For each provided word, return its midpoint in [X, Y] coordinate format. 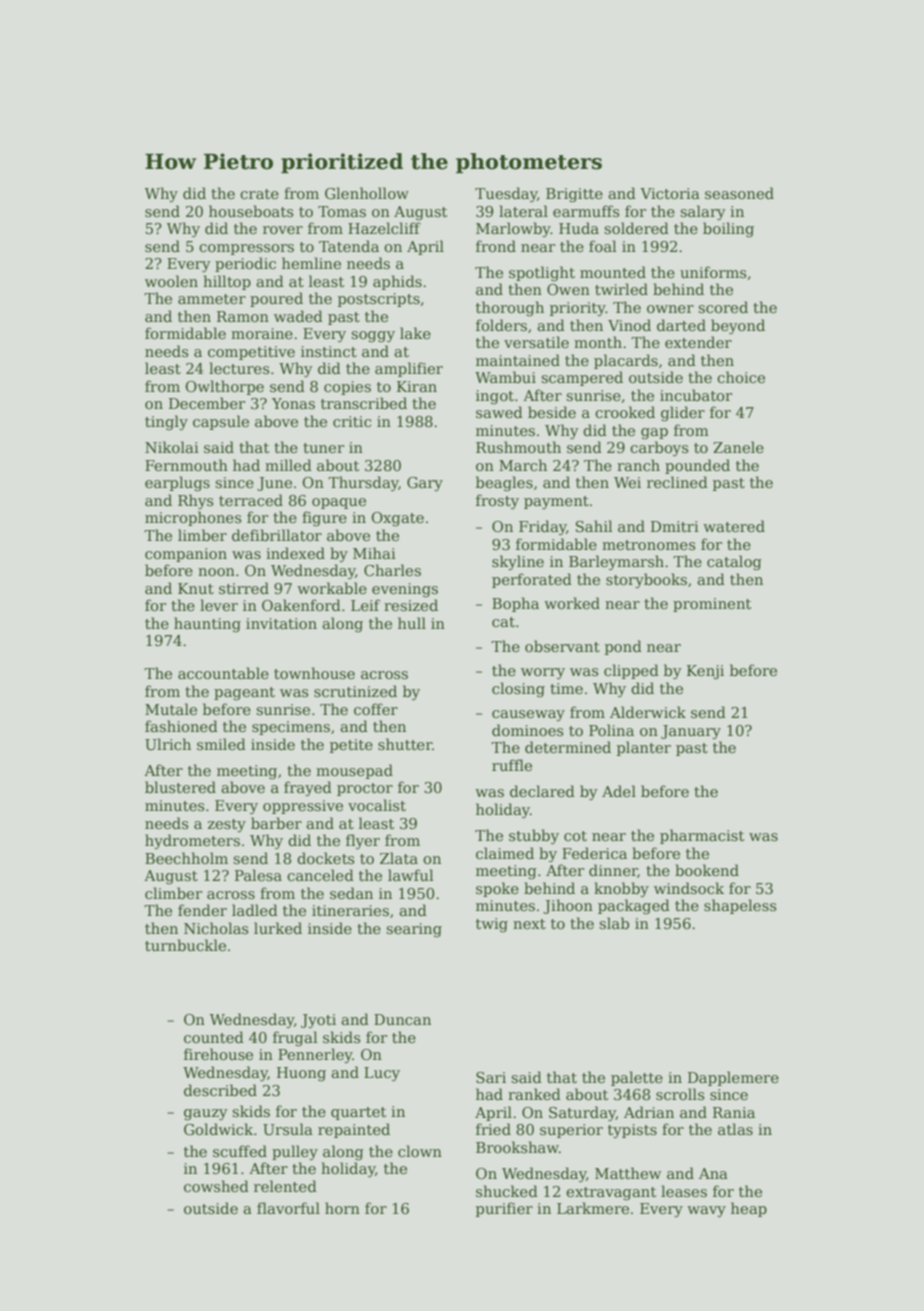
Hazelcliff [384, 228]
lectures [239, 368]
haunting [207, 624]
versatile [536, 342]
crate [259, 194]
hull [412, 623]
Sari [491, 1077]
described [220, 1090]
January [691, 732]
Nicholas [216, 928]
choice [741, 377]
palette [637, 1078]
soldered [636, 228]
